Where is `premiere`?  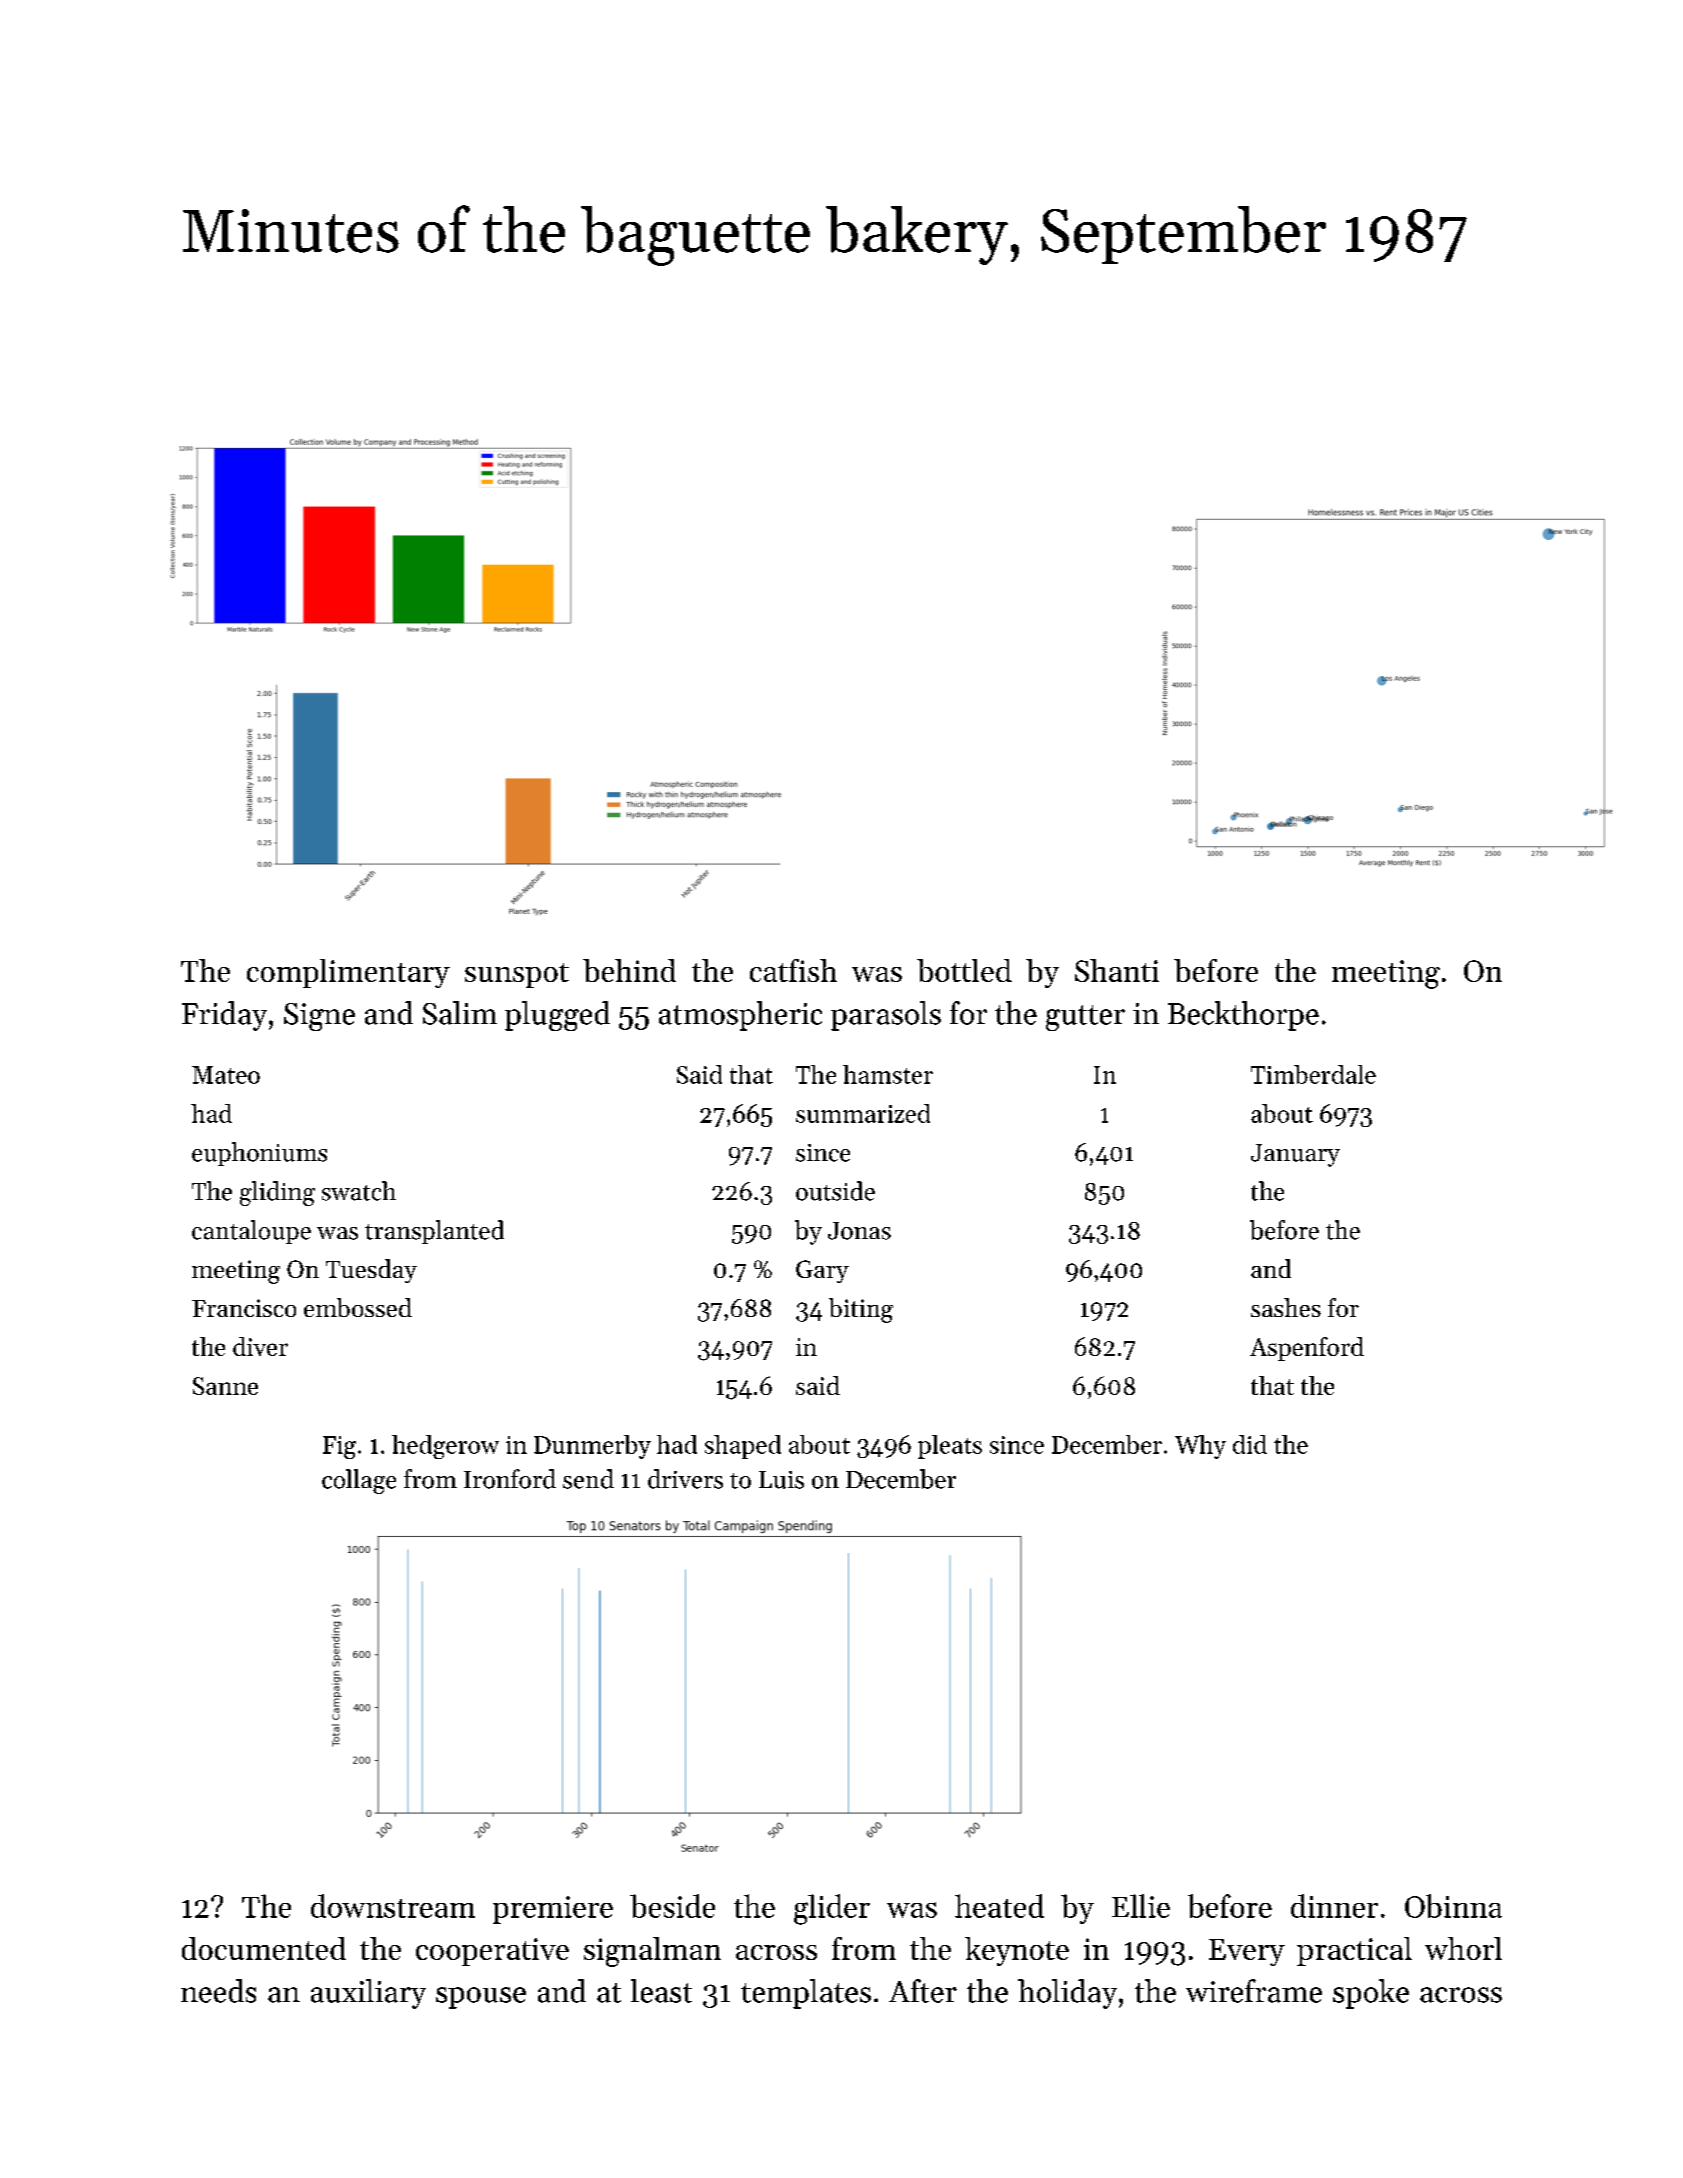
premiere is located at coordinates (553, 1910).
